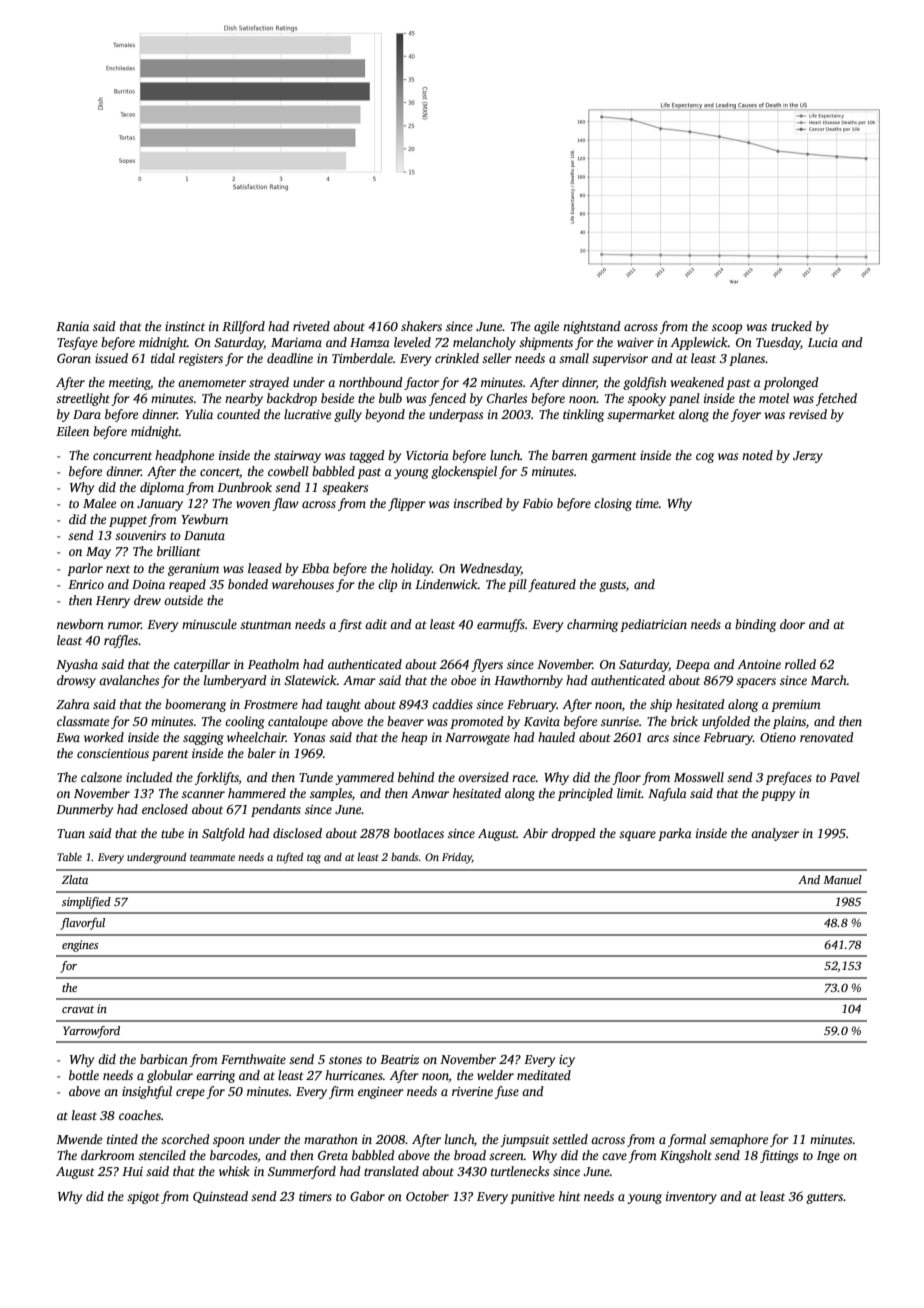 The width and height of the screenshot is (924, 1308). I want to click on stones, so click(345, 1060).
